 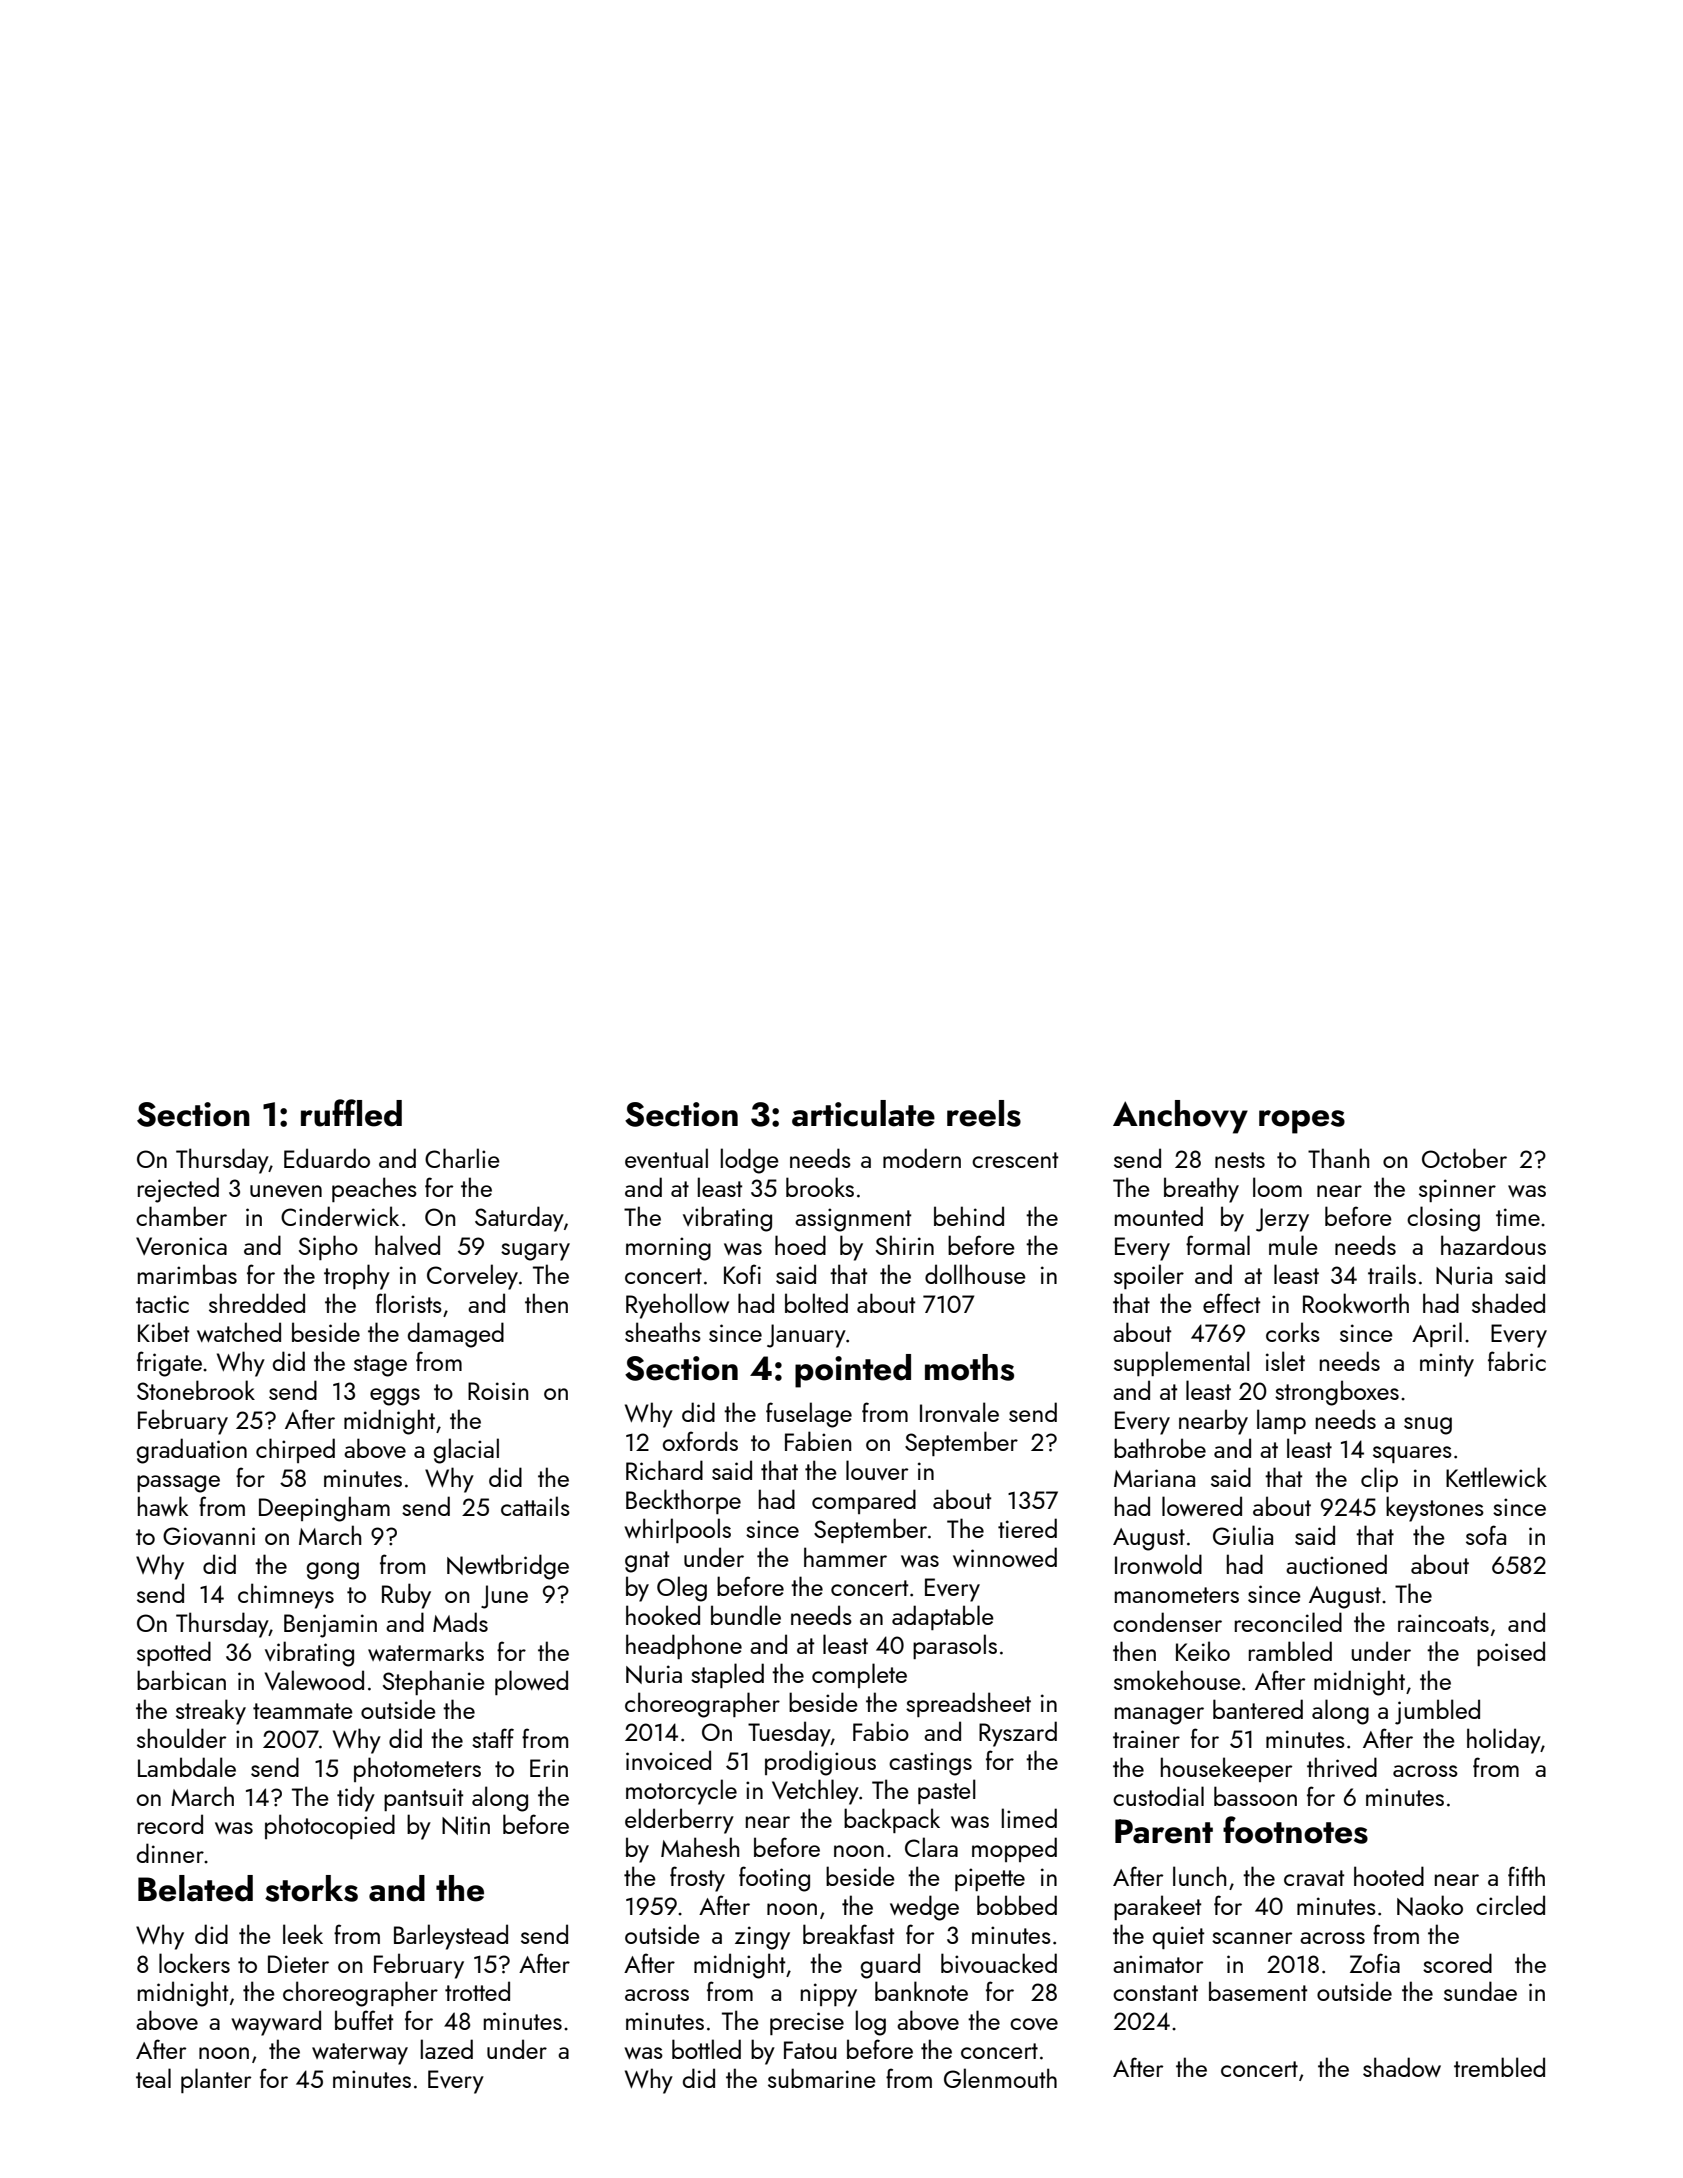 I want to click on raincoats, so click(x=1443, y=1623).
